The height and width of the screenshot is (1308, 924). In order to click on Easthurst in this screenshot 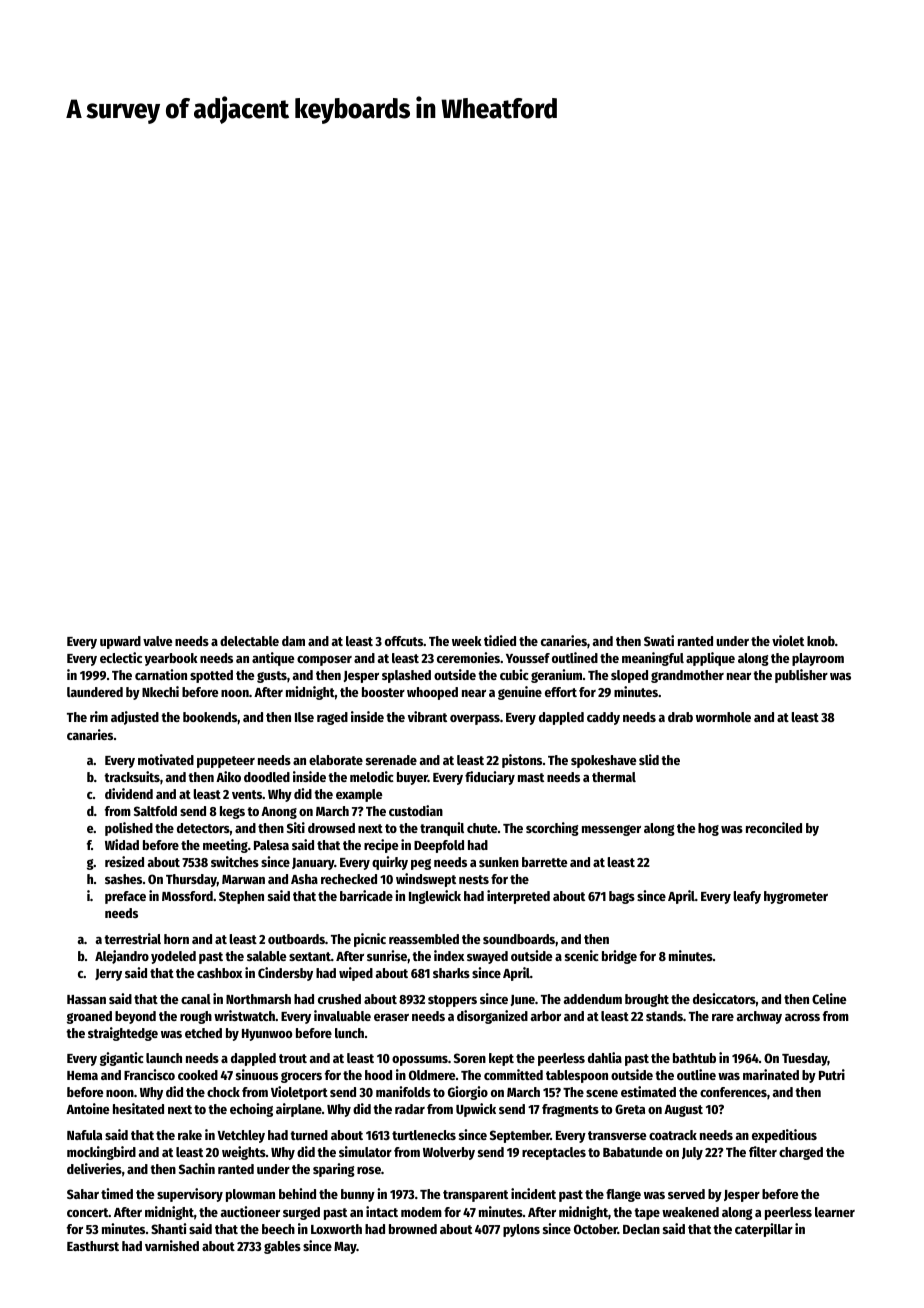, I will do `click(93, 1246)`.
